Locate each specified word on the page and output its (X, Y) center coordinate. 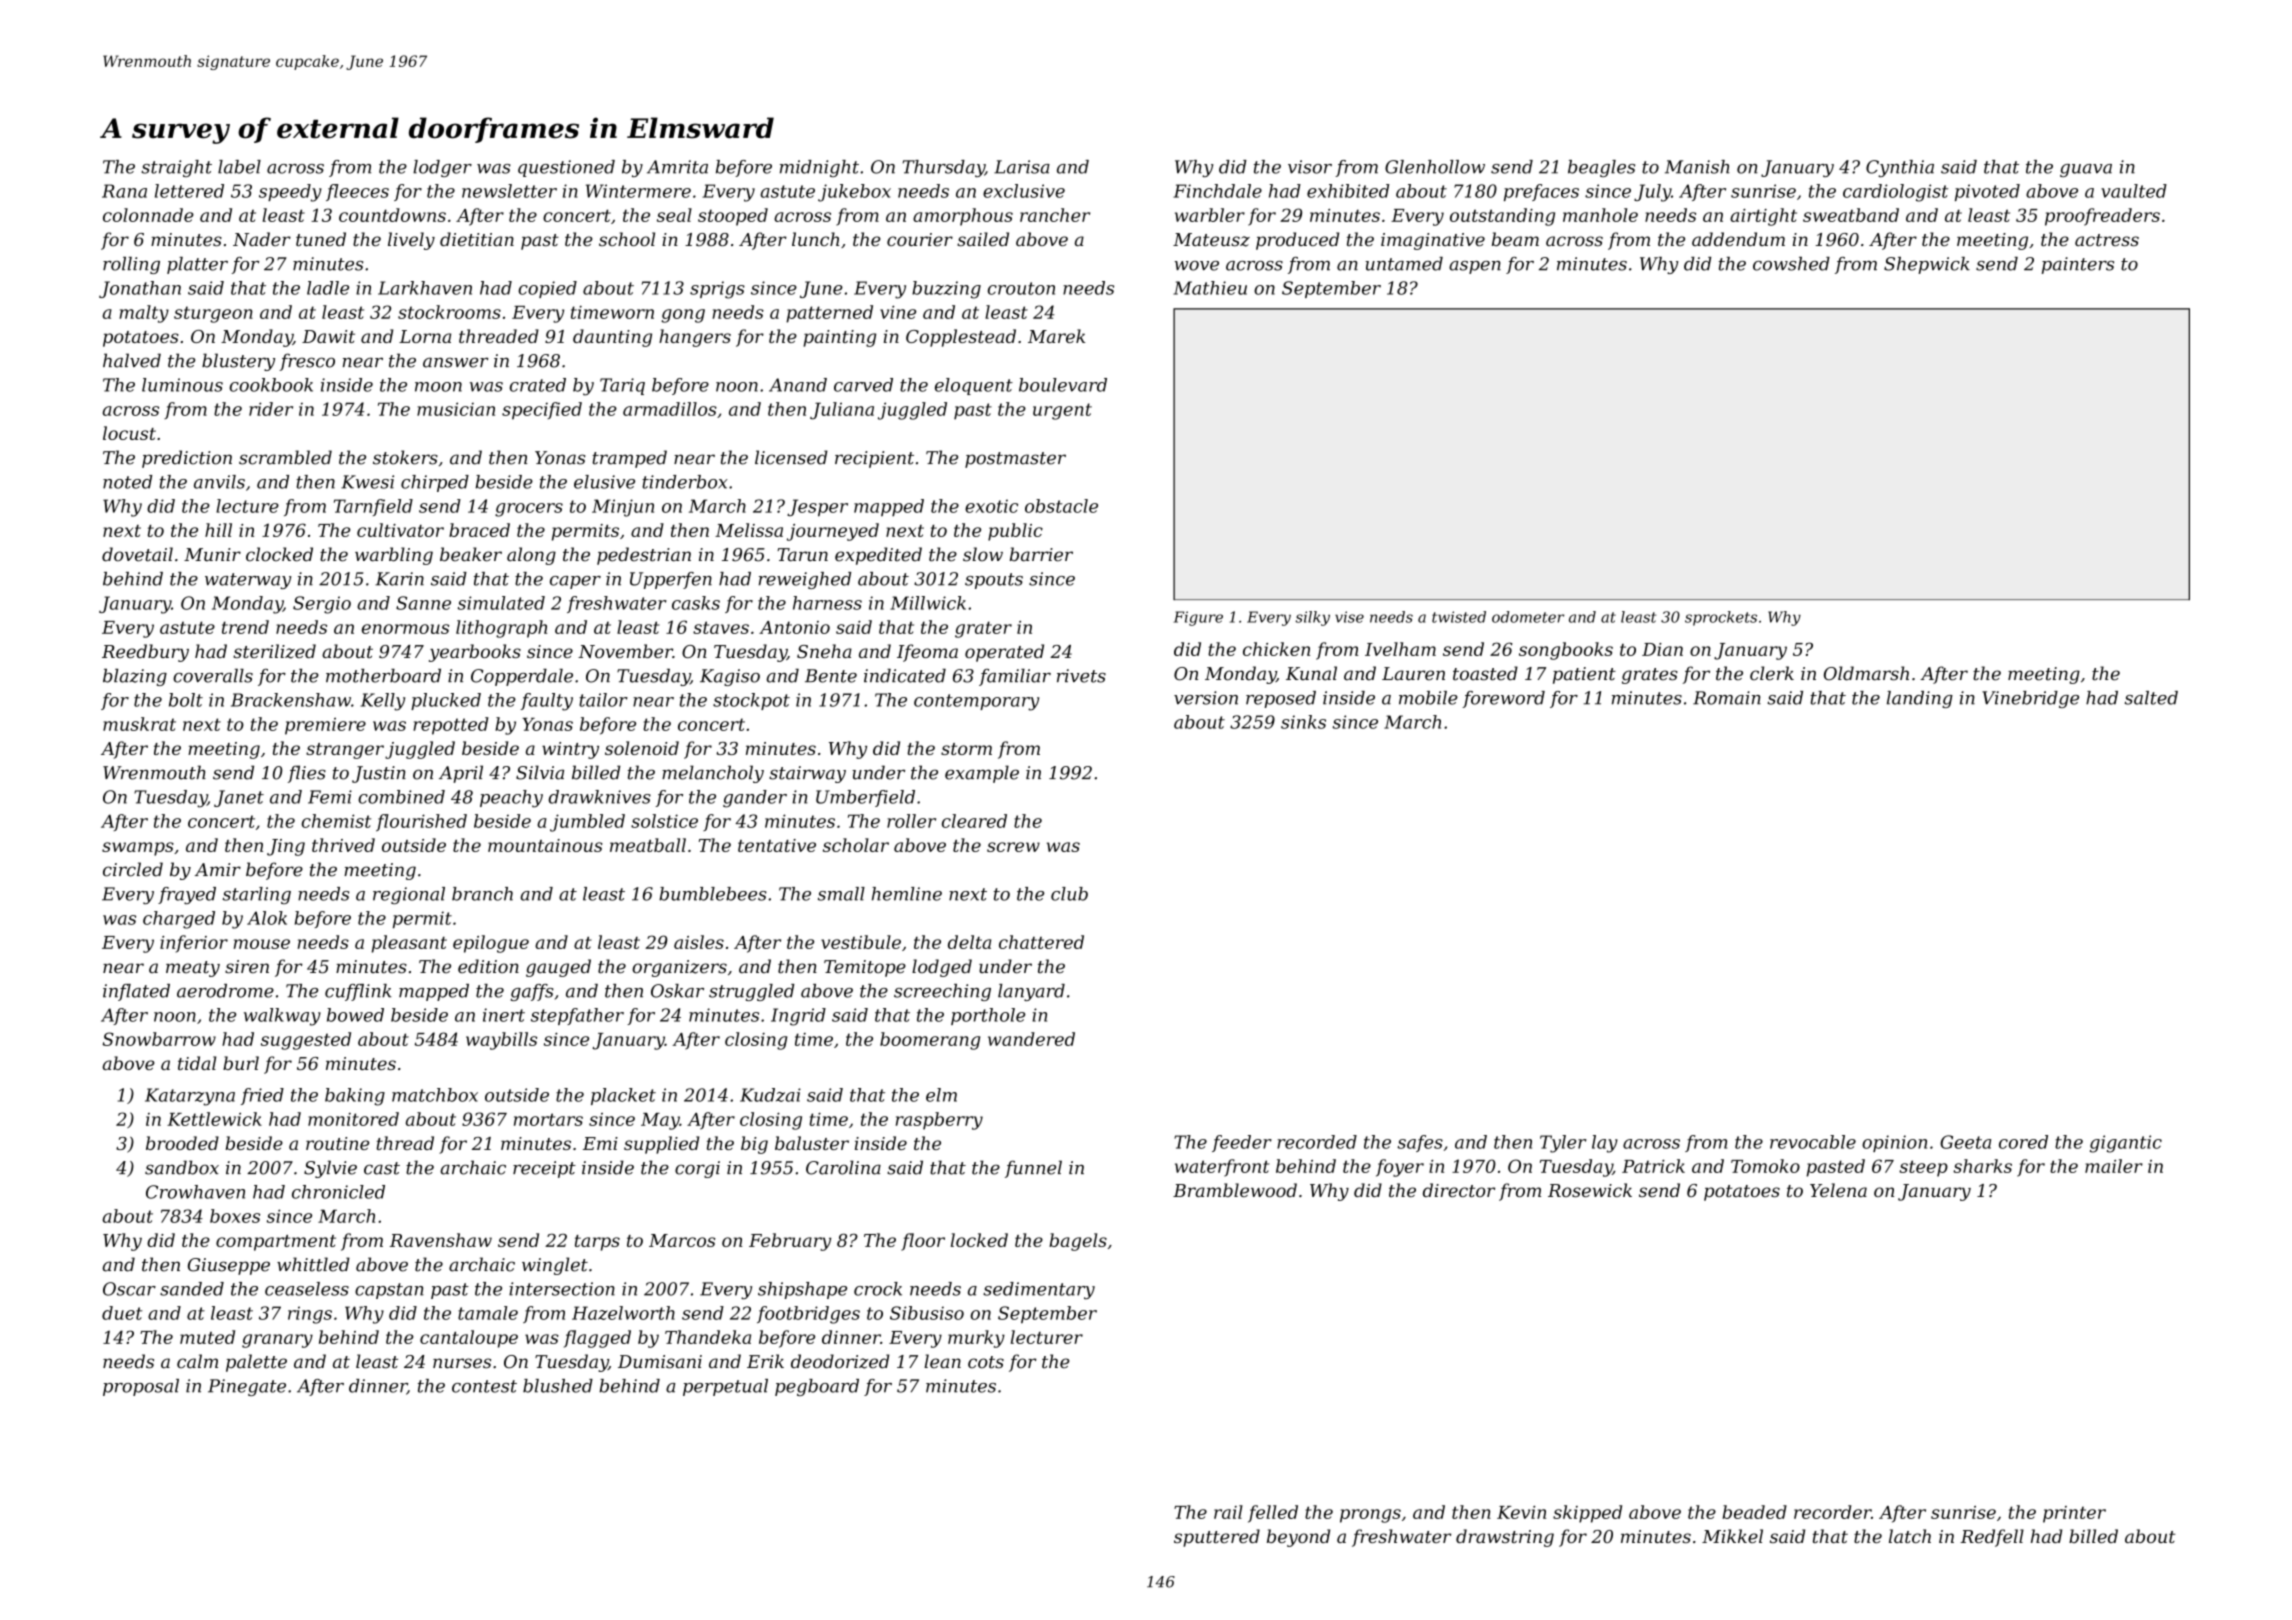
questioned (566, 168)
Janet (239, 798)
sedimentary (1039, 1291)
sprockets (1721, 618)
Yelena (1838, 1190)
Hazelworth (623, 1313)
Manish (1697, 167)
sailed (983, 239)
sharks (1982, 1166)
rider (271, 409)
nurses (462, 1363)
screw (1013, 847)
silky (1312, 618)
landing (1920, 699)
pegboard (817, 1387)
